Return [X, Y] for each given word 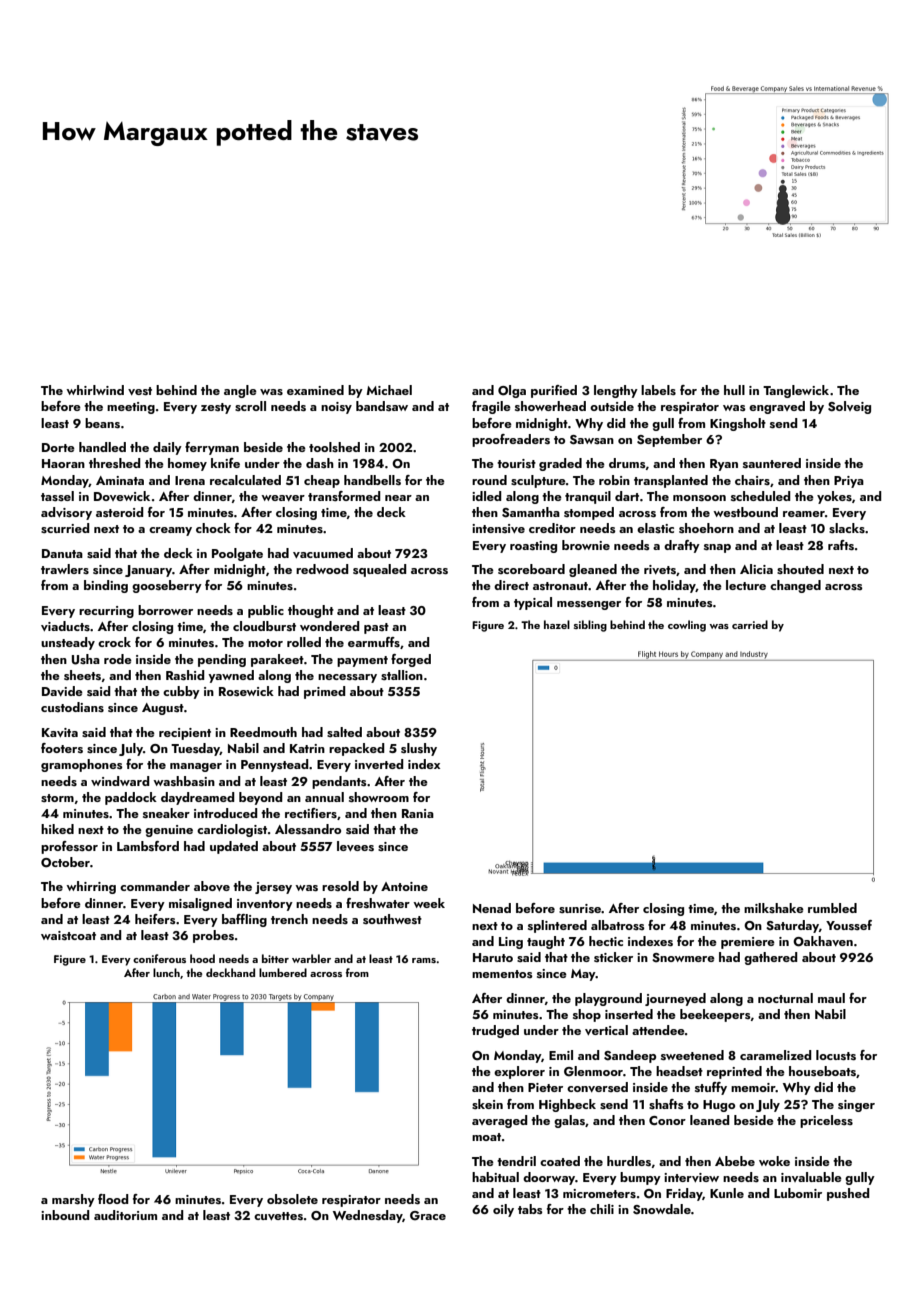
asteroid [120, 512]
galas [569, 1121]
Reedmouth [263, 732]
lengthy [616, 391]
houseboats [822, 1071]
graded [560, 464]
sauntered [772, 463]
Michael [389, 390]
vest [140, 391]
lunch [166, 972]
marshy [73, 1200]
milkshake [774, 908]
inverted [379, 764]
